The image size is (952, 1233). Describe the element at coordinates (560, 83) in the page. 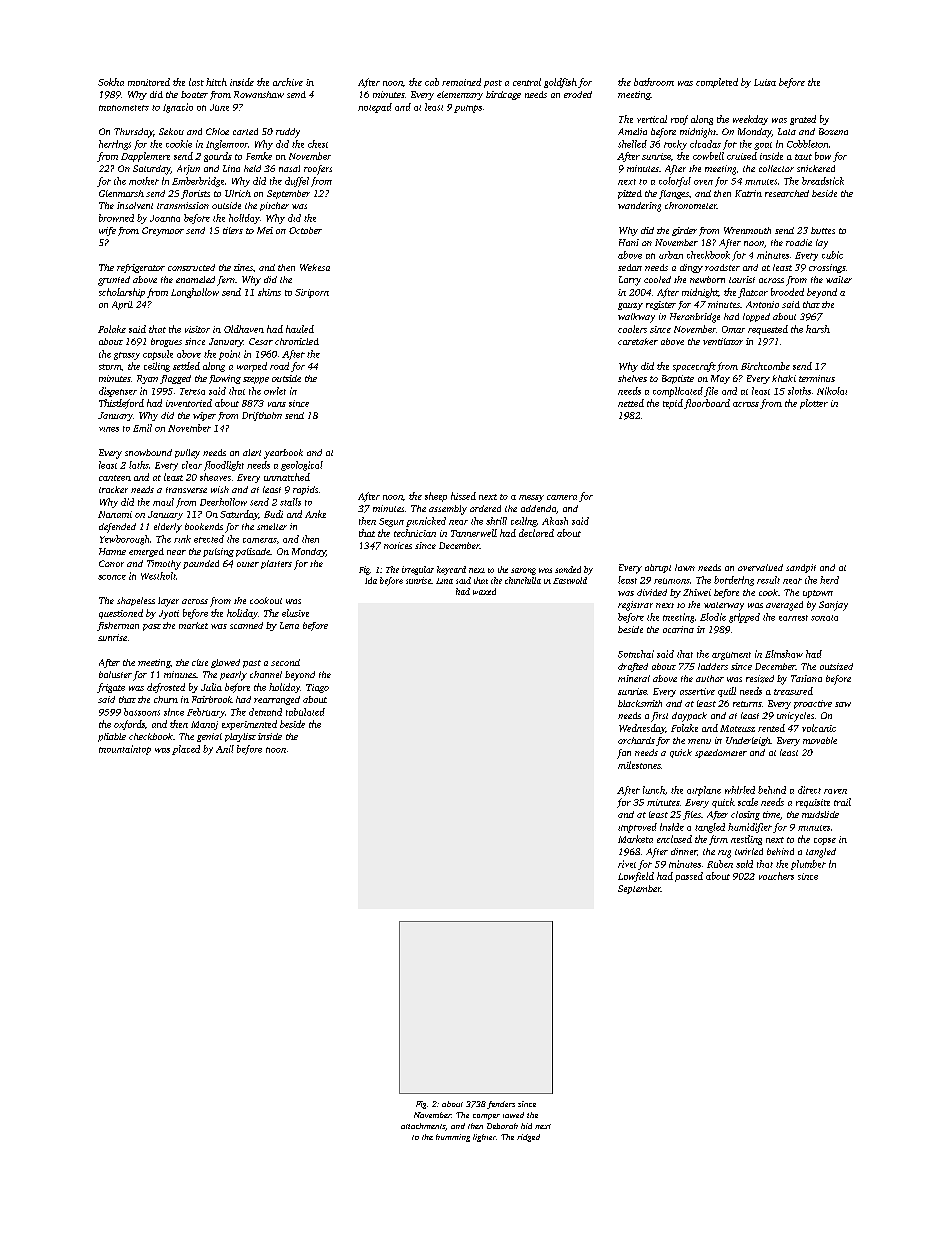

I see `goldfish` at that location.
